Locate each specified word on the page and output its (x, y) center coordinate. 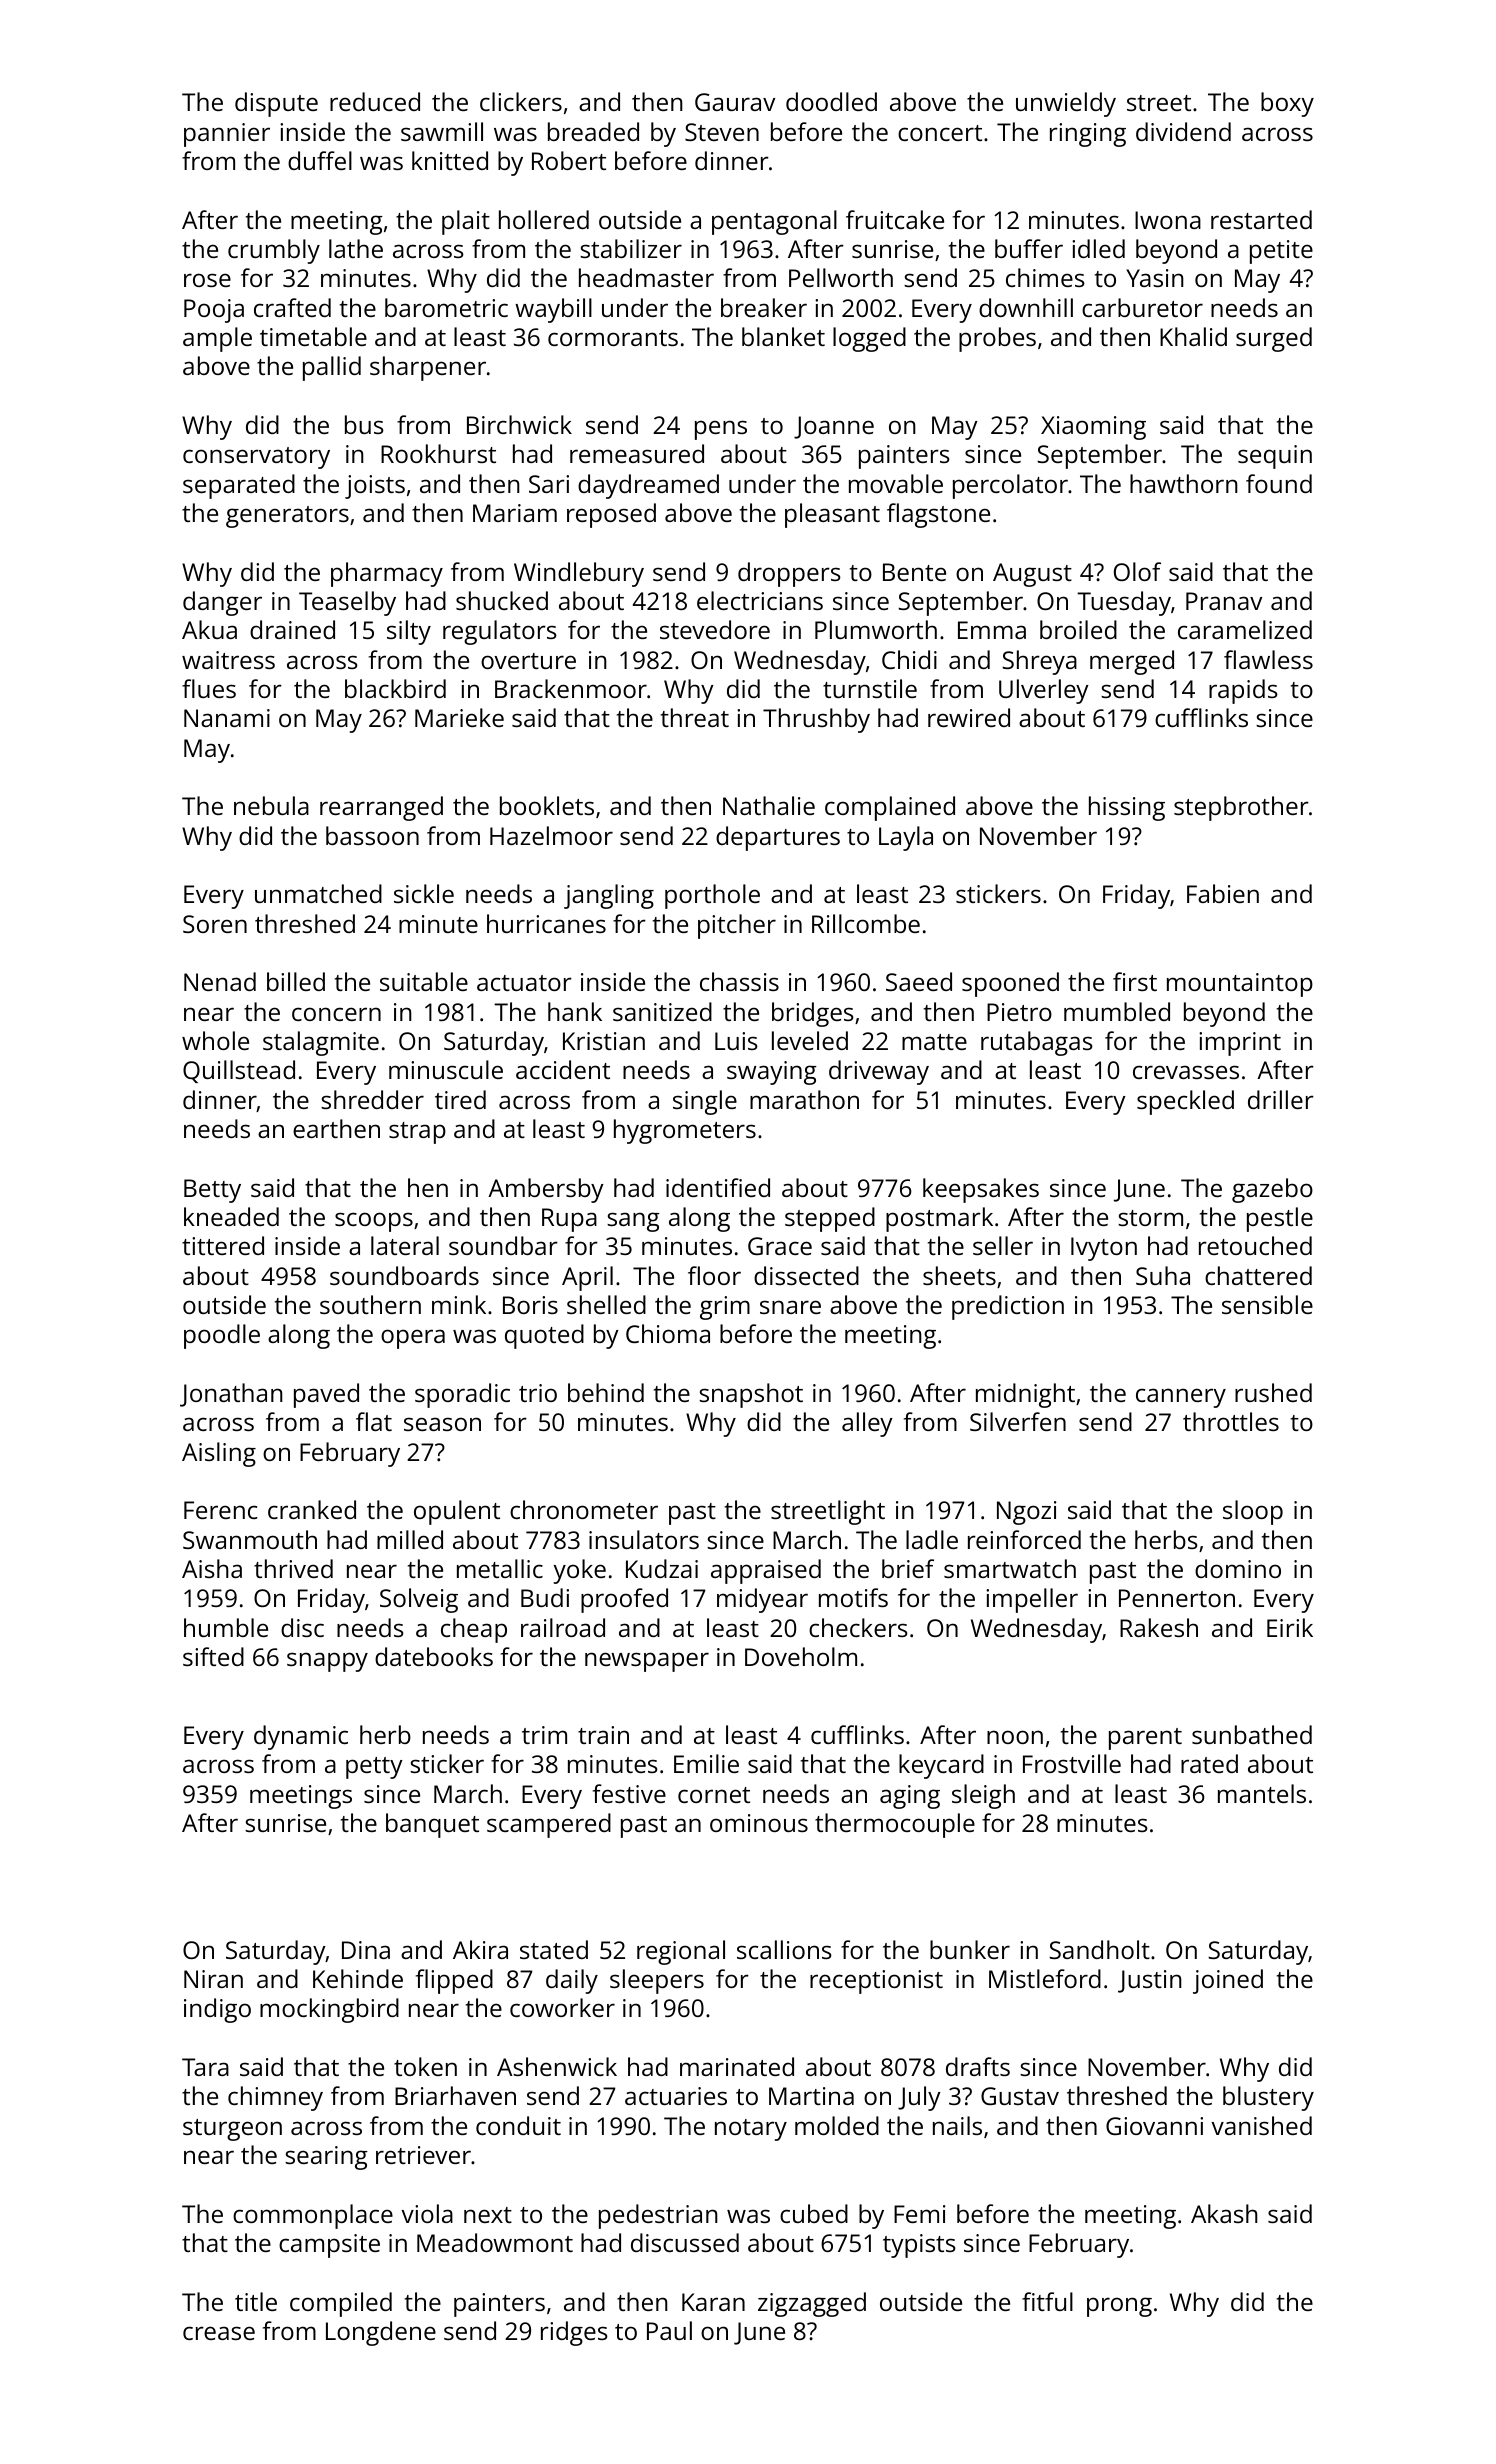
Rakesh (1159, 1627)
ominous (759, 1823)
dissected (806, 1275)
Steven (722, 132)
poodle (222, 1336)
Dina (366, 1950)
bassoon (372, 835)
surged (1274, 339)
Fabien (1223, 893)
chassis (739, 981)
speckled (1185, 1102)
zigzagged (812, 2304)
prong (1119, 2307)
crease (219, 2333)
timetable (313, 336)
